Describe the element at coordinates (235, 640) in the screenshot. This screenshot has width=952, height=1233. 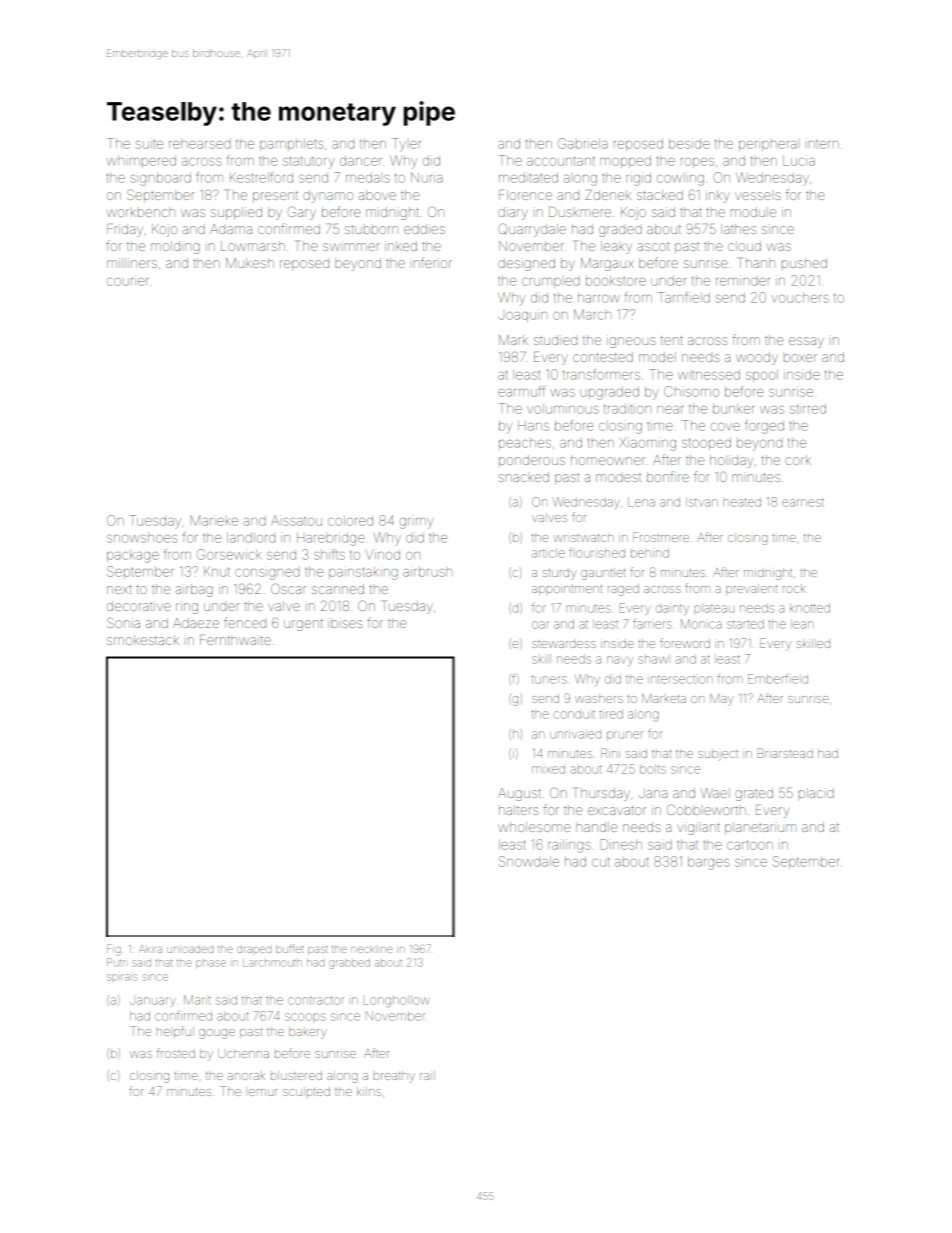
I see `Fernthwaite` at that location.
